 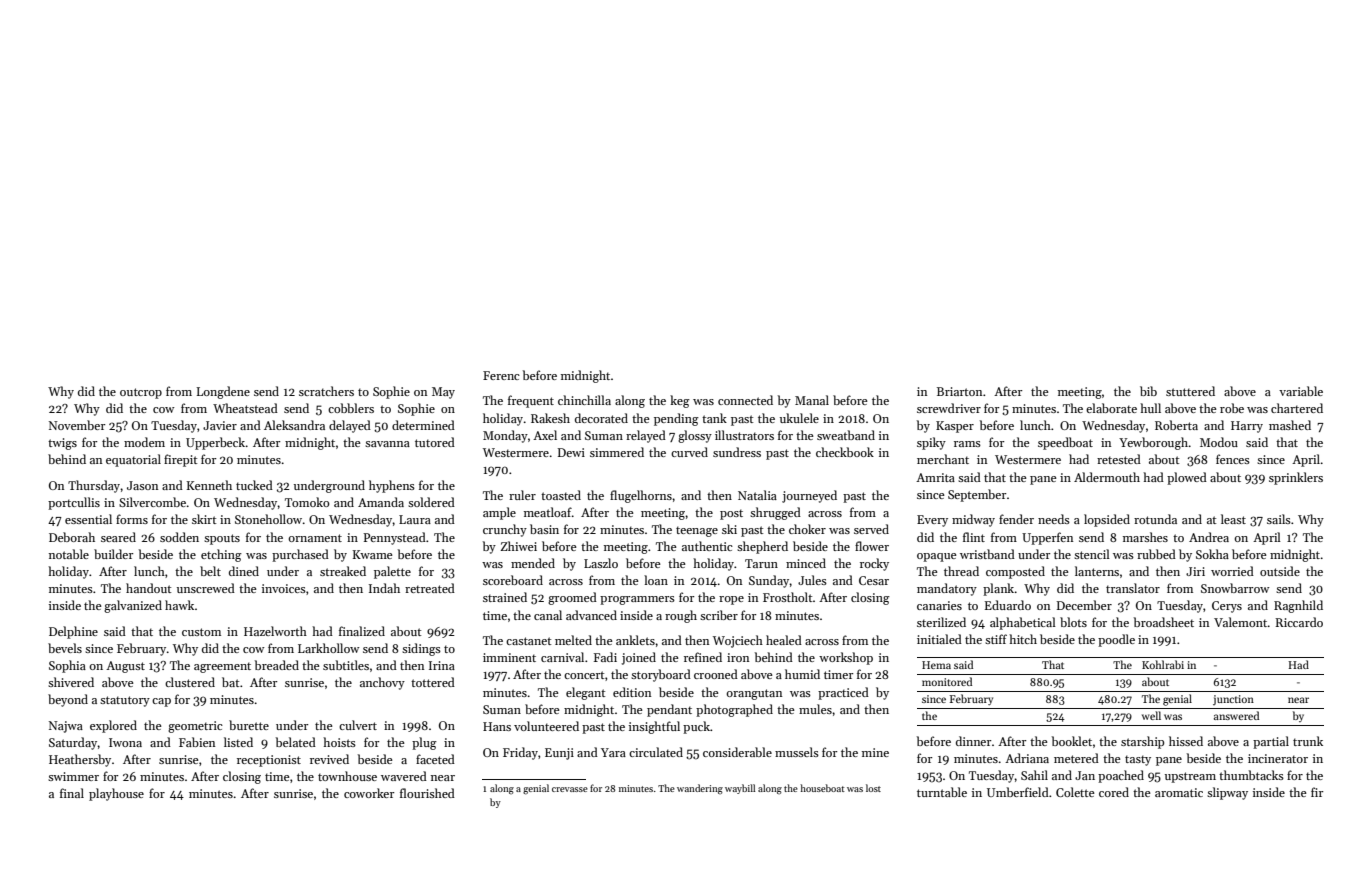 What do you see at coordinates (387, 444) in the screenshot?
I see `savanna` at bounding box center [387, 444].
